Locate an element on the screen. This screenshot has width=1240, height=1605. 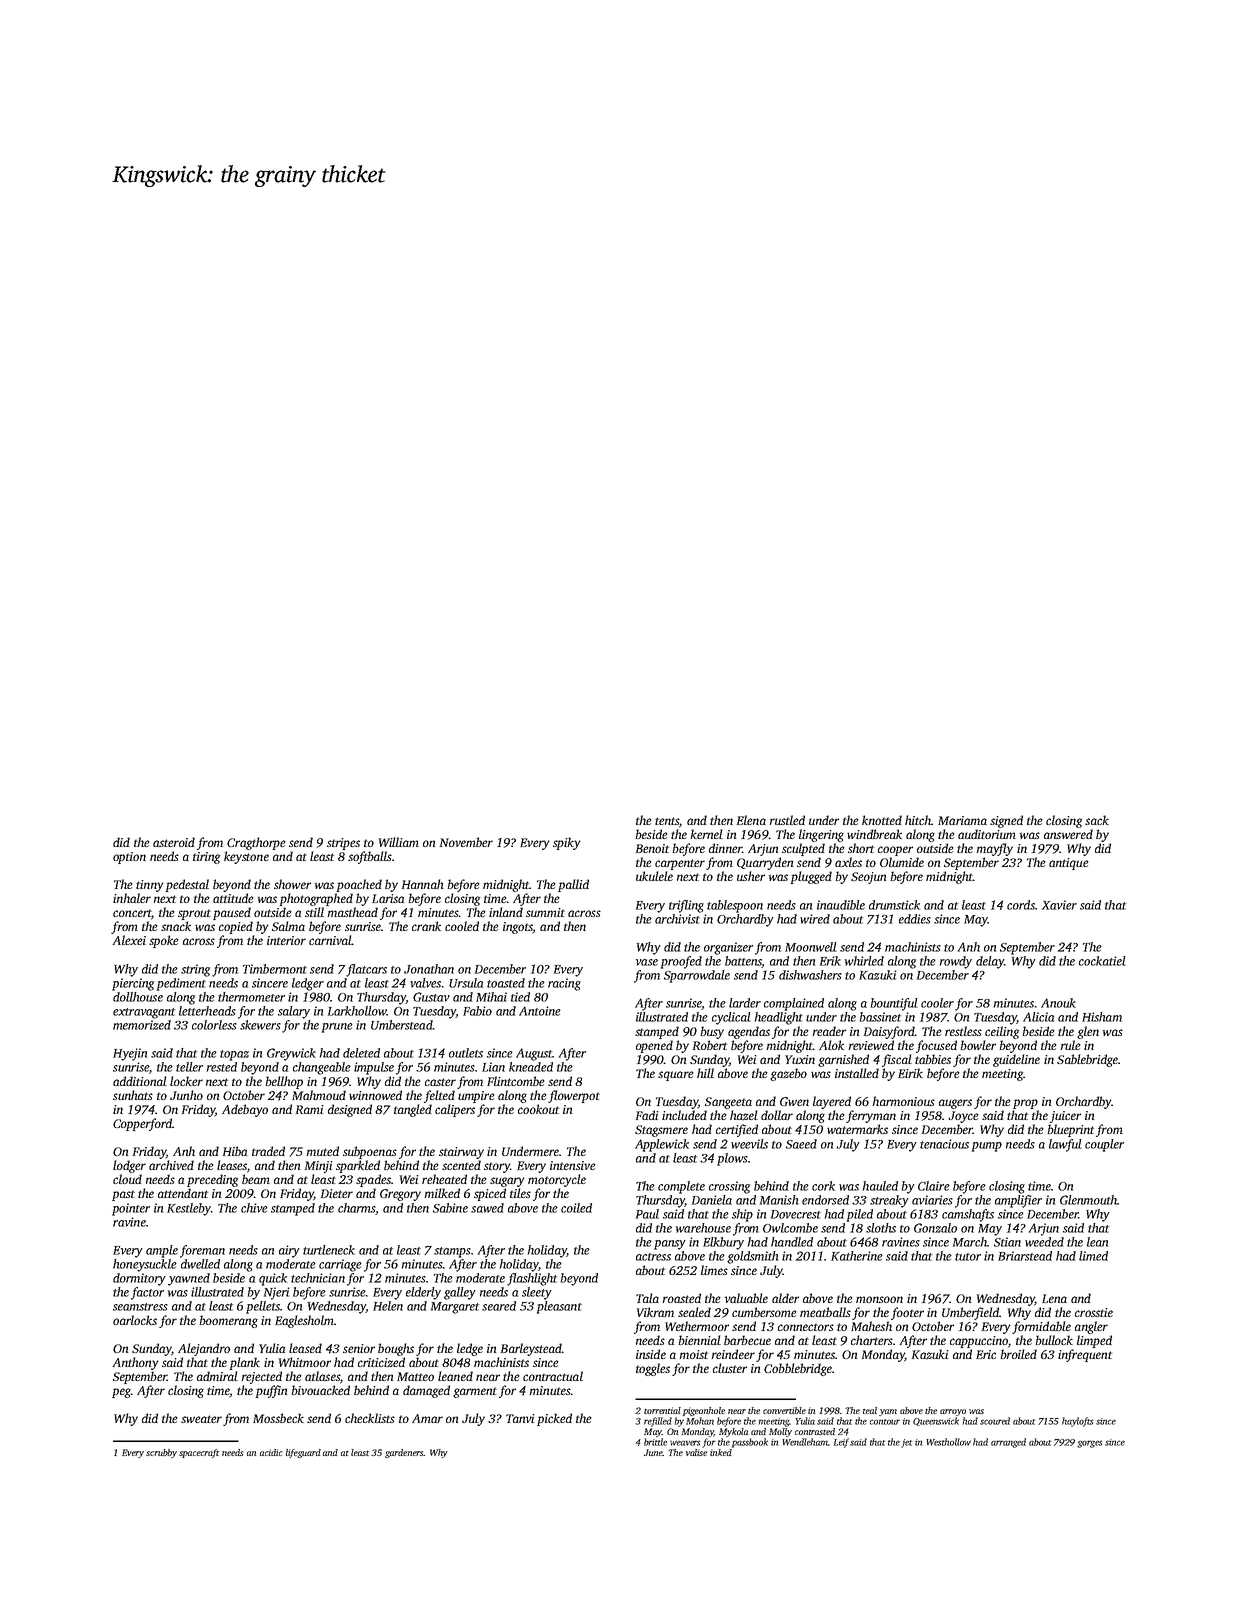
changeable is located at coordinates (322, 1068).
